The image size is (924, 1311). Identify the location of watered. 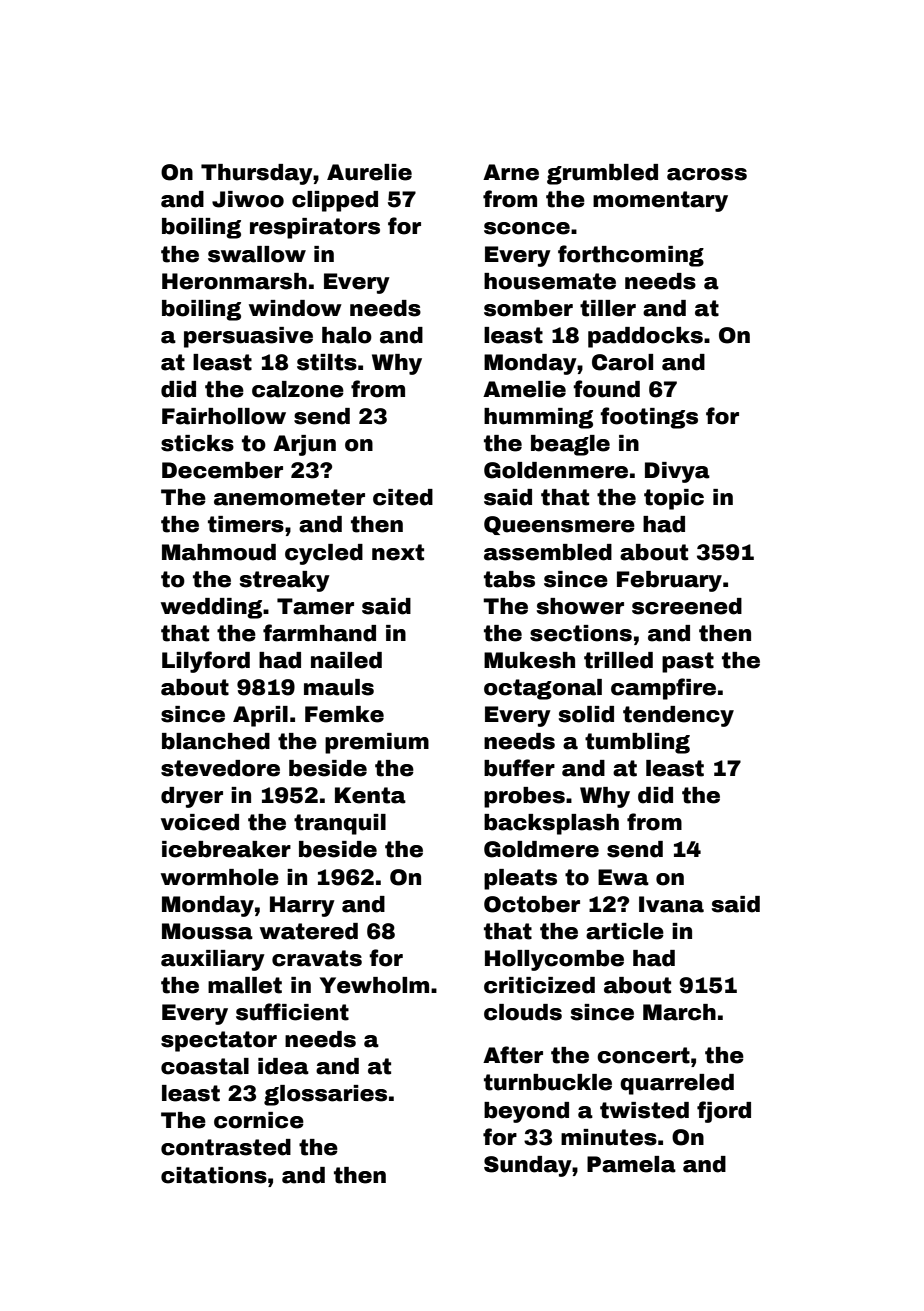
(309, 931).
